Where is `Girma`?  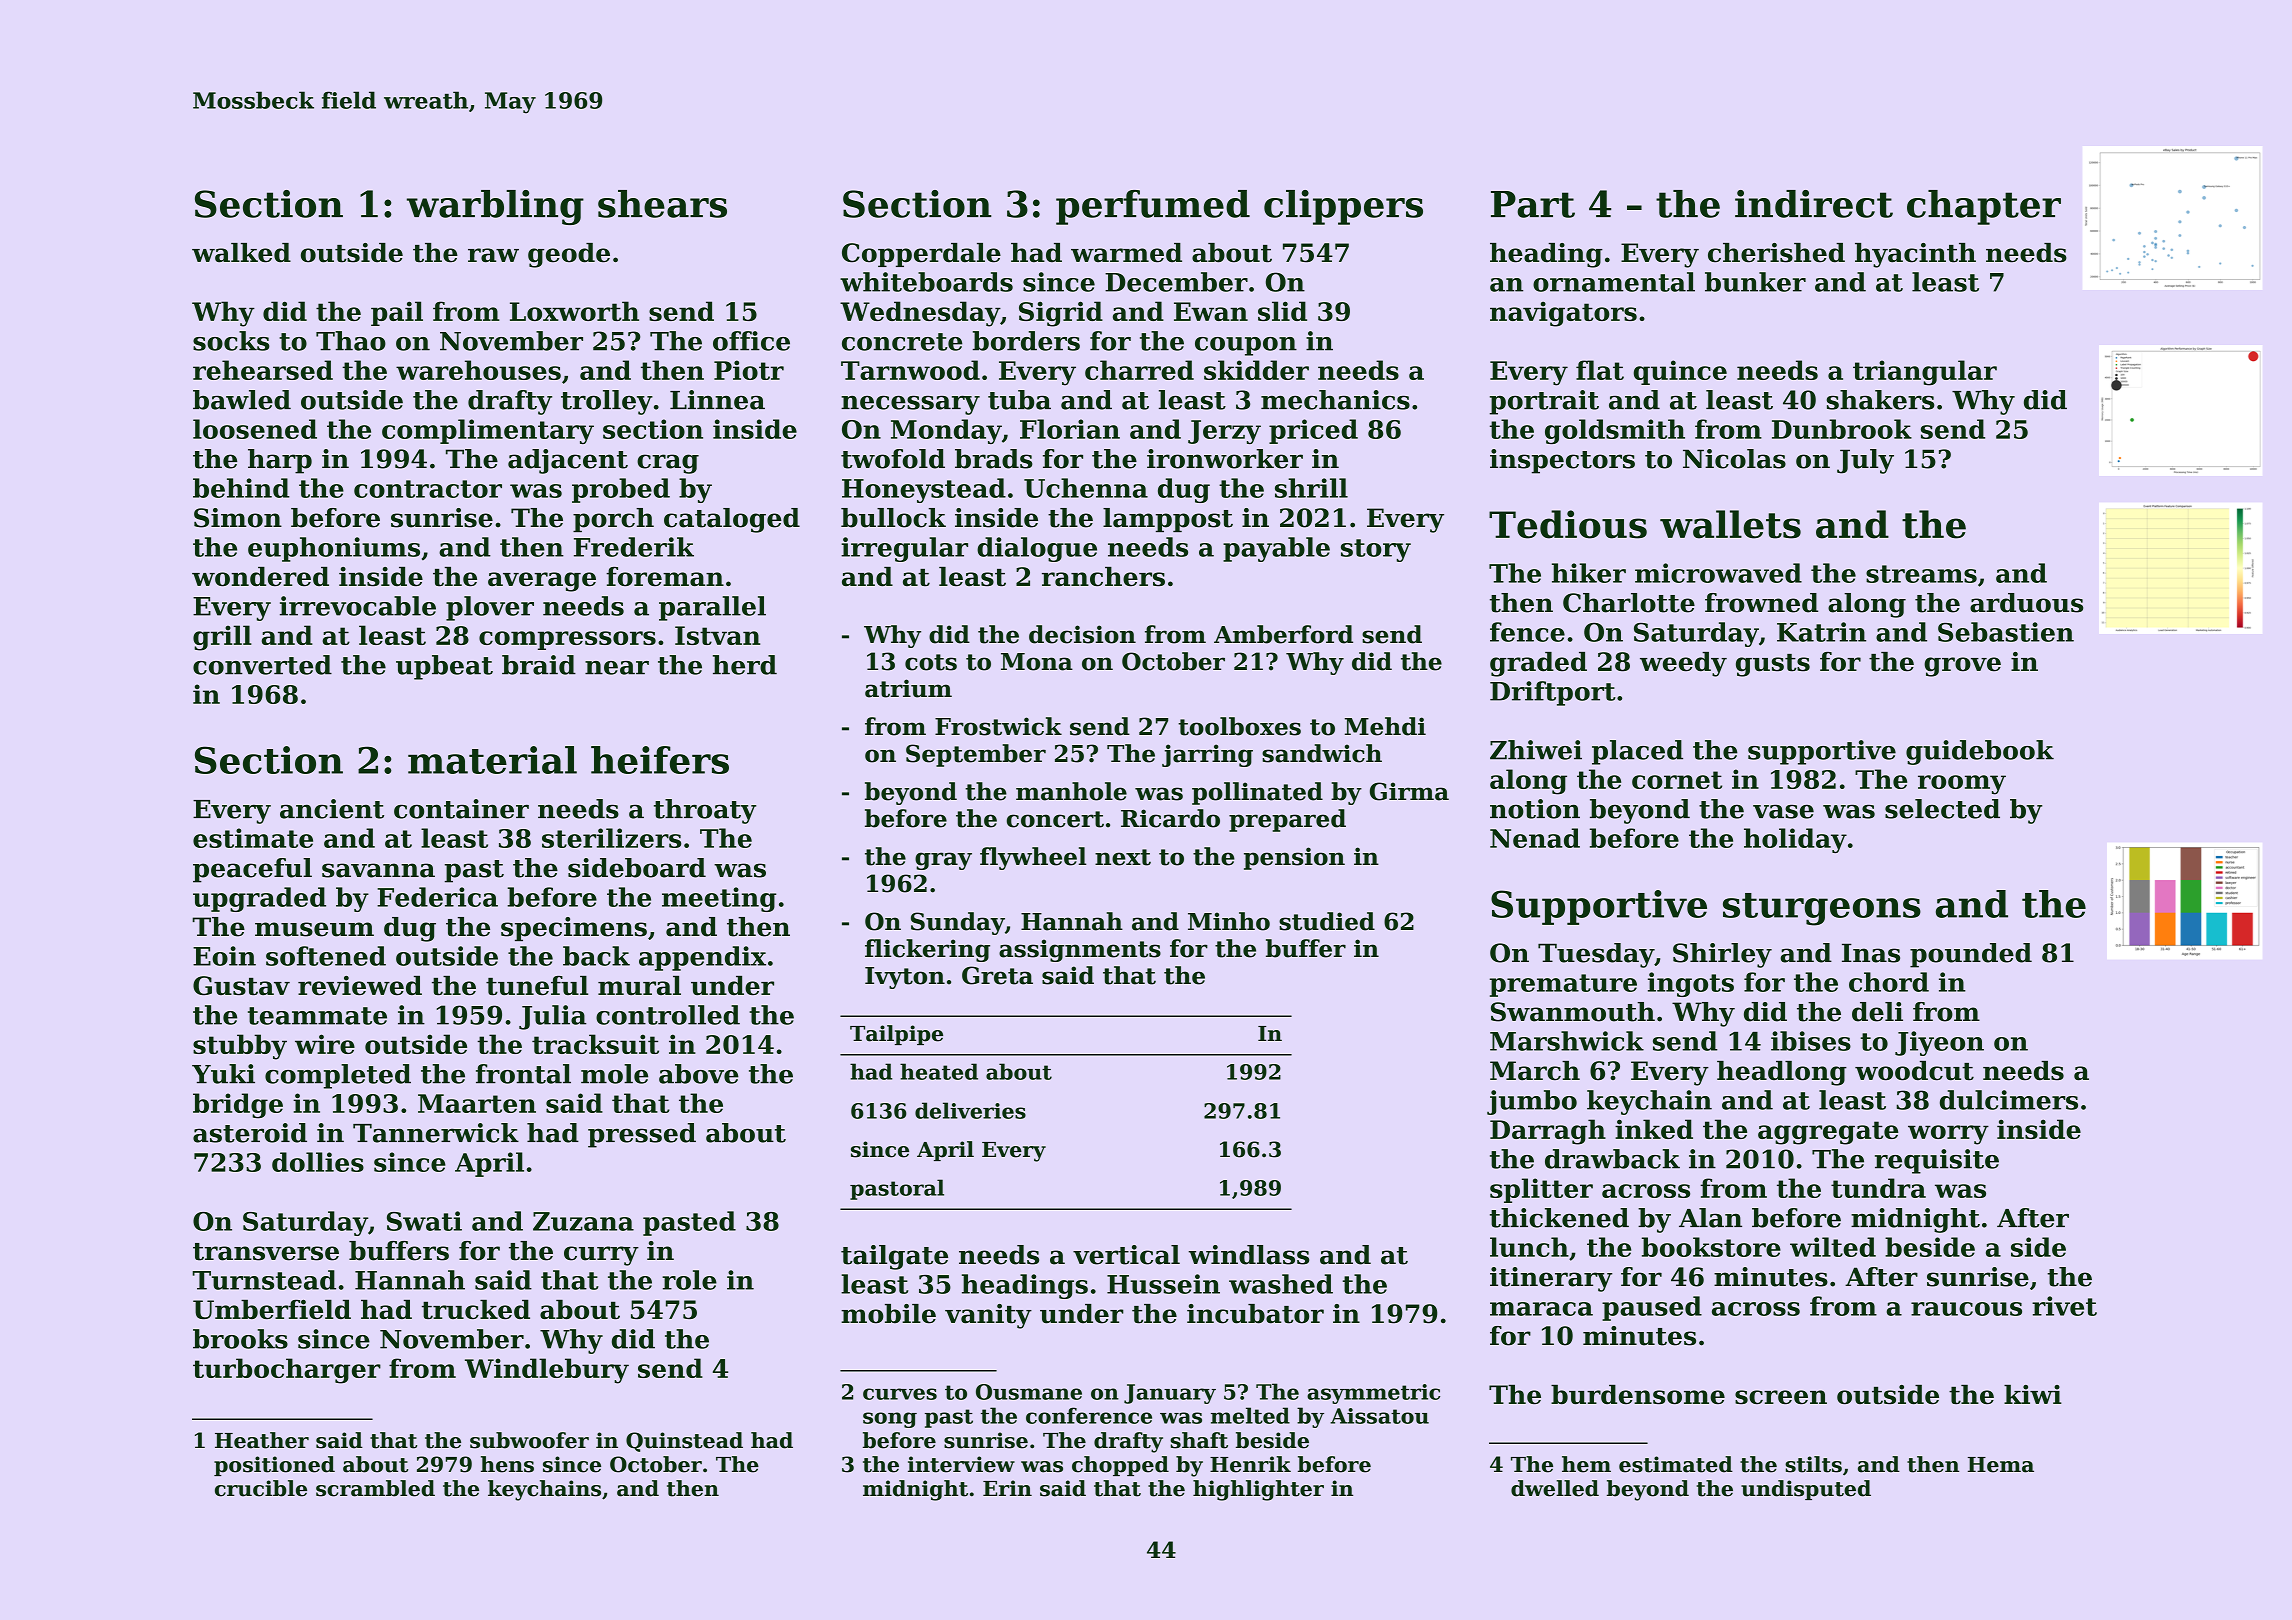
Girma is located at coordinates (1409, 791).
